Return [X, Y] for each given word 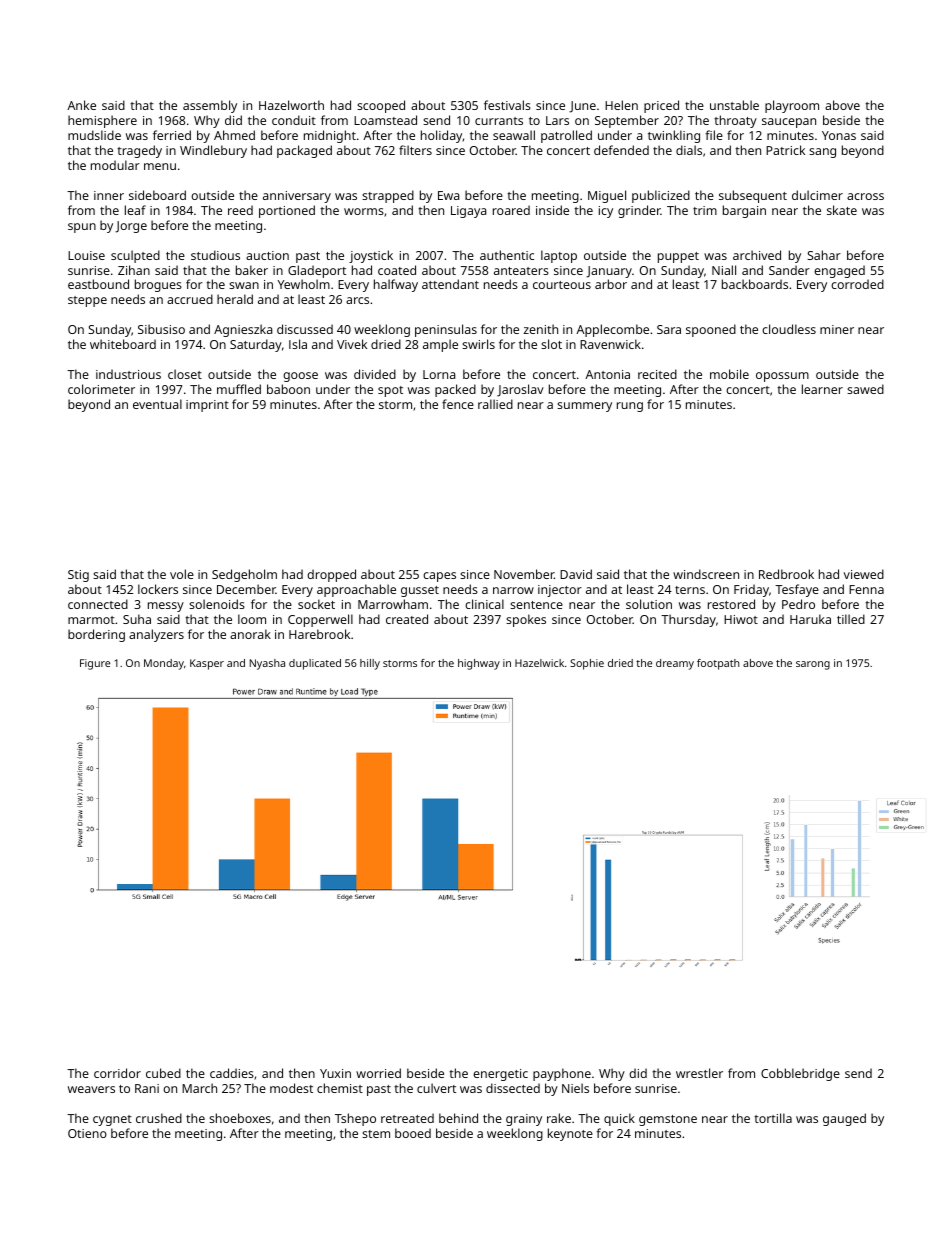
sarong [813, 665]
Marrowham [393, 604]
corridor [117, 1073]
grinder [639, 211]
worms [364, 211]
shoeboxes [240, 1118]
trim [705, 210]
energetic [500, 1075]
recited [657, 374]
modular [115, 165]
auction [267, 255]
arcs [357, 300]
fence [458, 404]
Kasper [207, 664]
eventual [157, 404]
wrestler [699, 1073]
